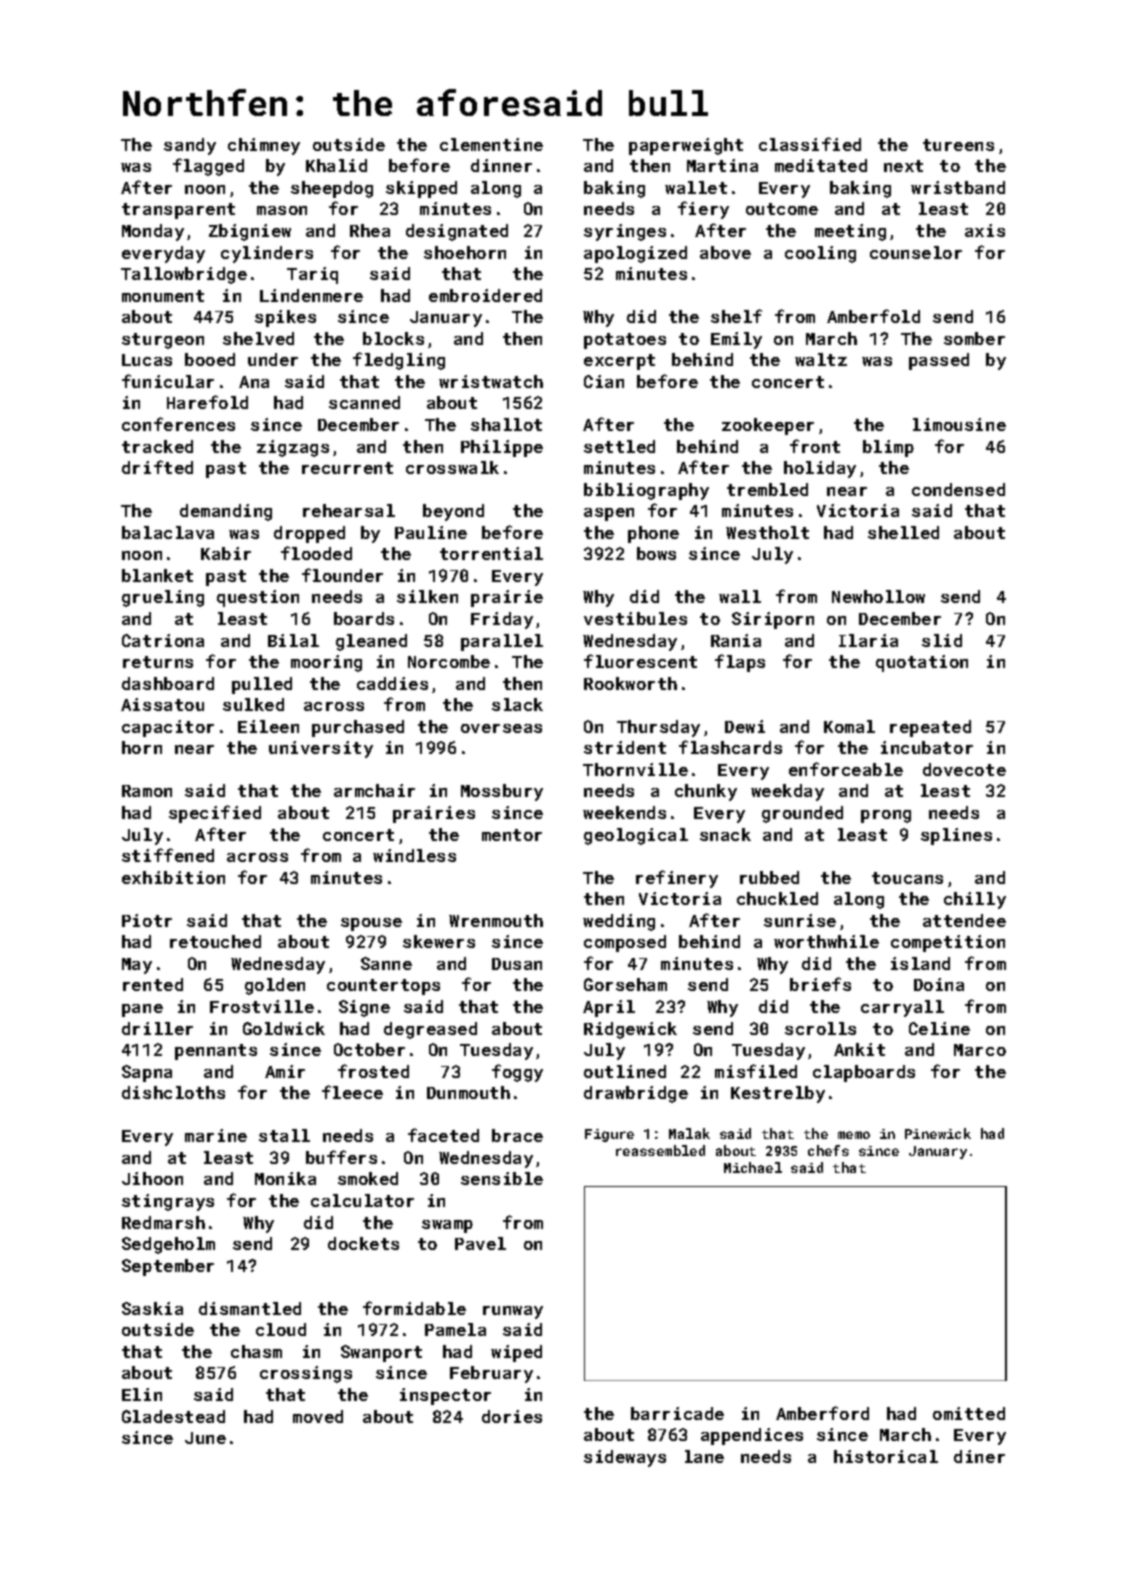 The width and height of the screenshot is (1128, 1595). What do you see at coordinates (826, 941) in the screenshot?
I see `worthwhile` at bounding box center [826, 941].
